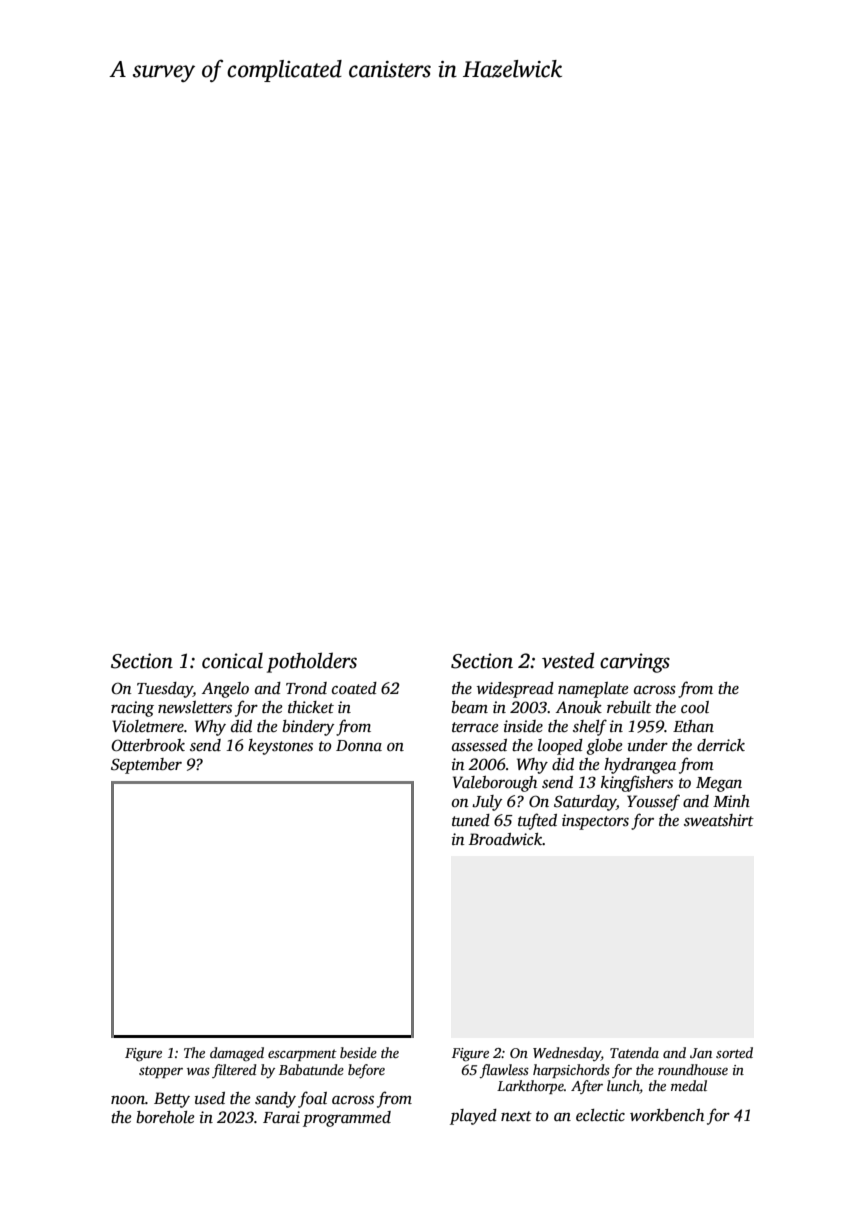 This page has height=1227, width=865. Describe the element at coordinates (232, 661) in the page. I see `conical` at that location.
